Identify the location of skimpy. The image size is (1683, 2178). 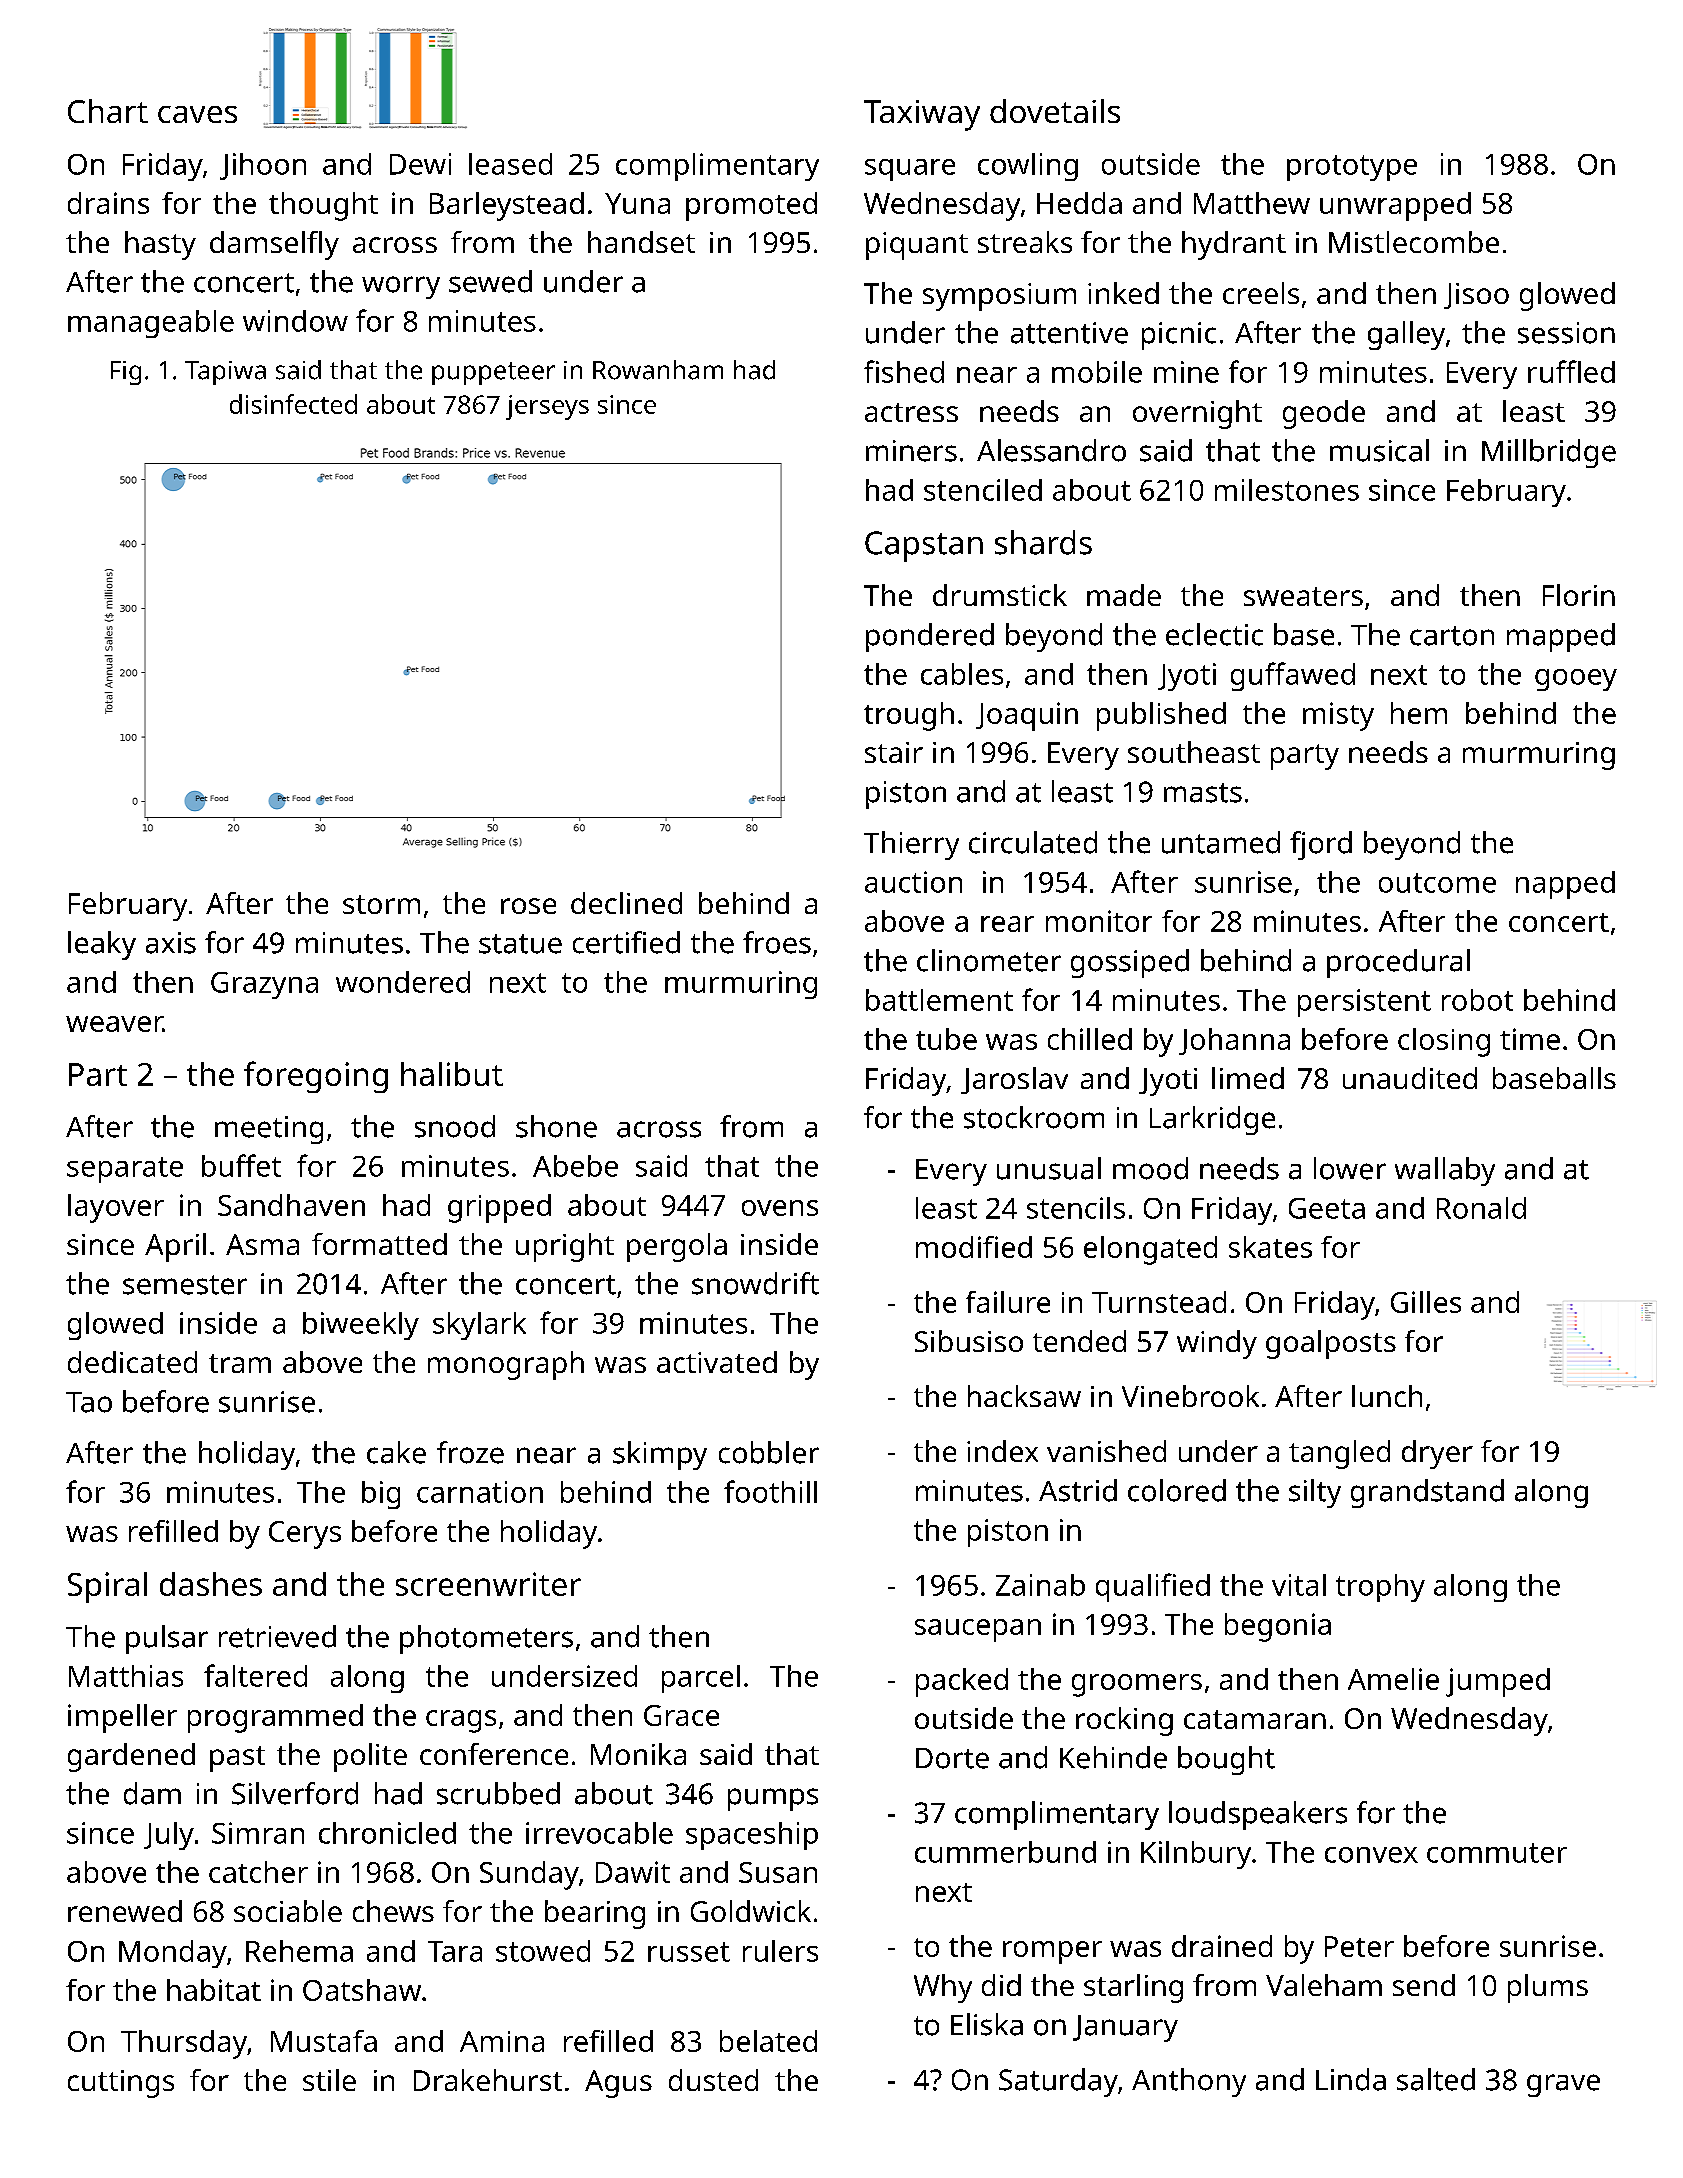
(660, 1455).
